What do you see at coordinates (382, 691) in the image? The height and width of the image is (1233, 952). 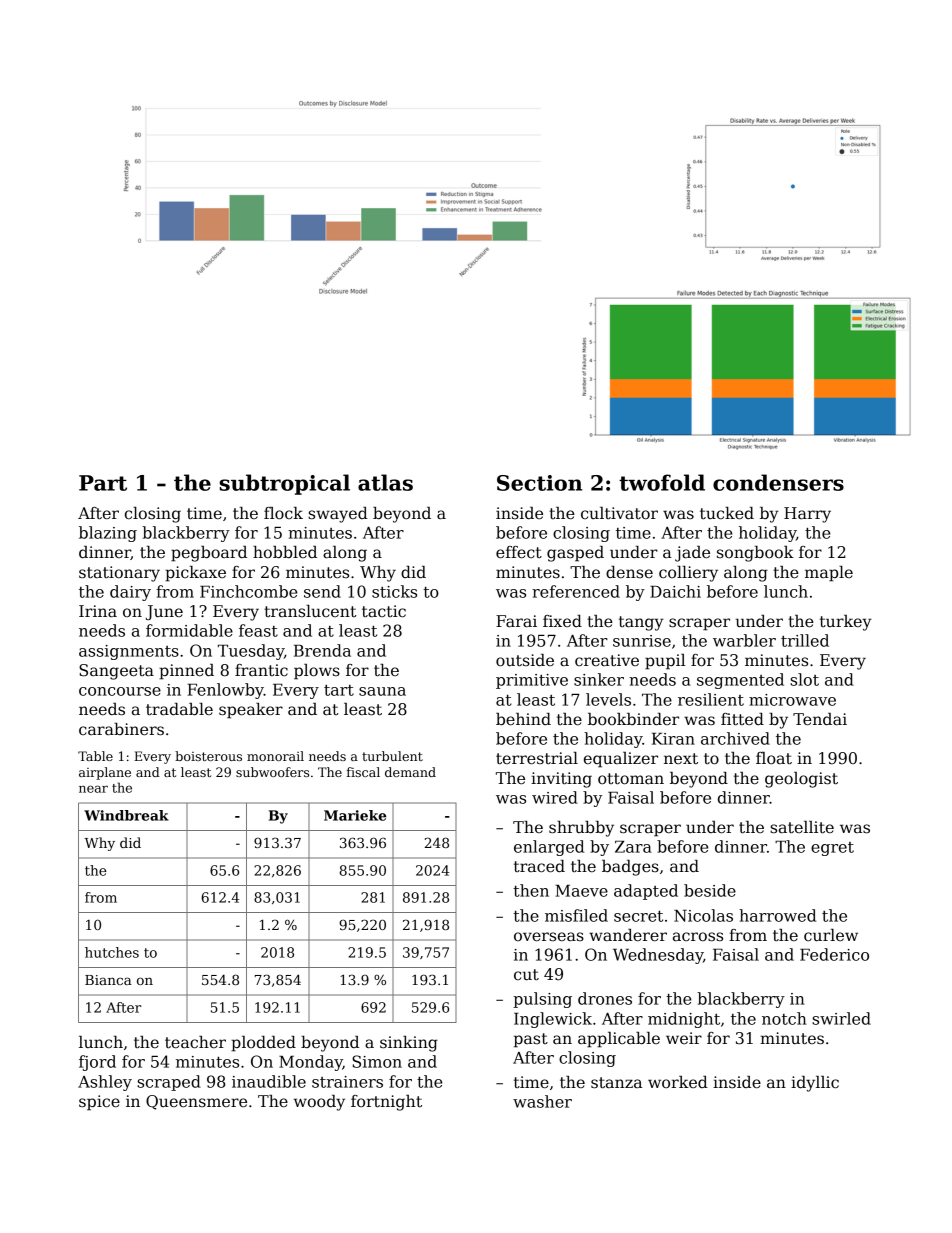 I see `sauna` at bounding box center [382, 691].
